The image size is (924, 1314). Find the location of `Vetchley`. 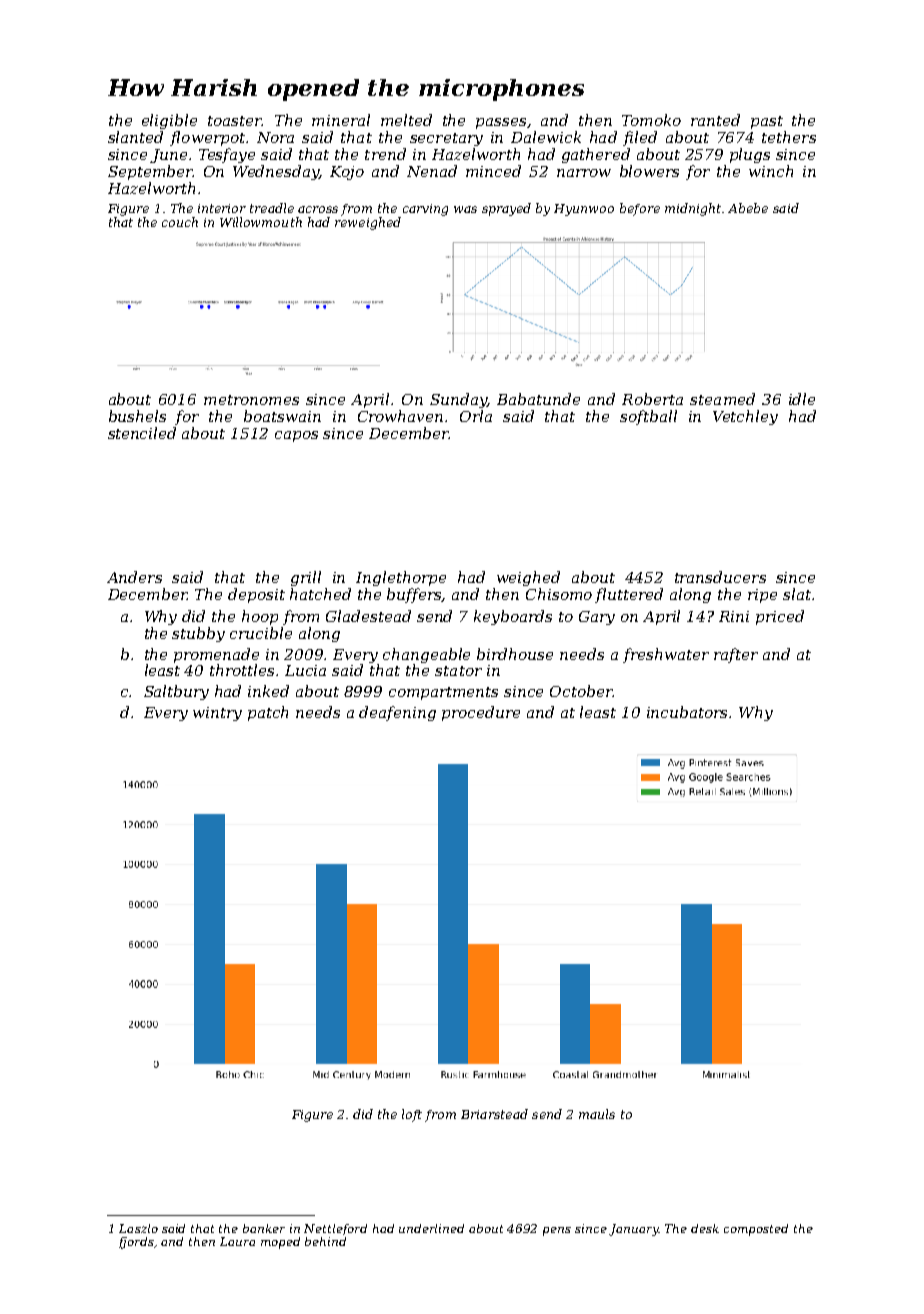

Vetchley is located at coordinates (745, 417).
